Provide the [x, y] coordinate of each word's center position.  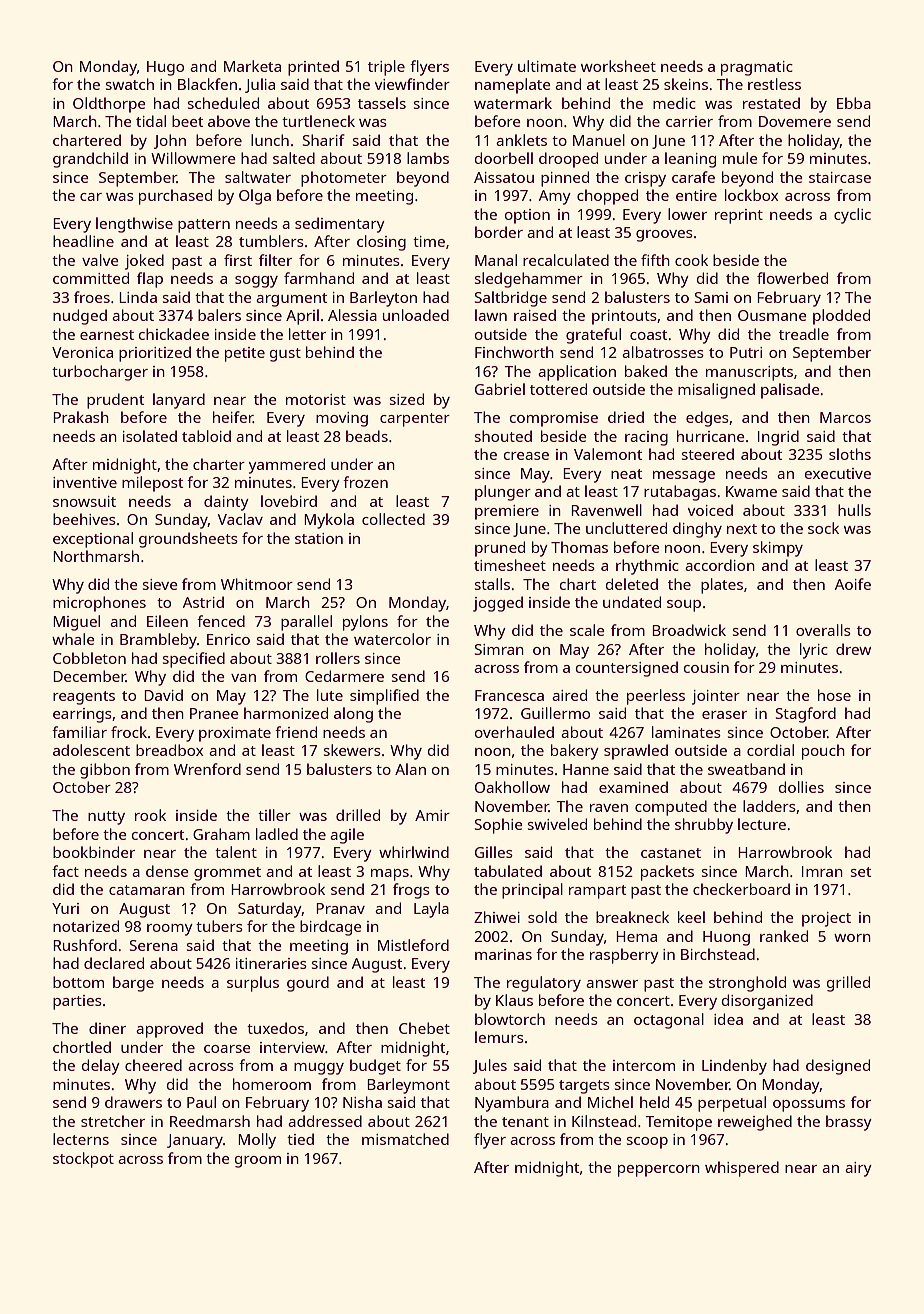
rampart [597, 892]
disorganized [767, 1002]
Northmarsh [96, 556]
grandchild [90, 160]
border [499, 232]
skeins [686, 84]
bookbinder [94, 852]
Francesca [509, 695]
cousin [706, 667]
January [195, 1141]
